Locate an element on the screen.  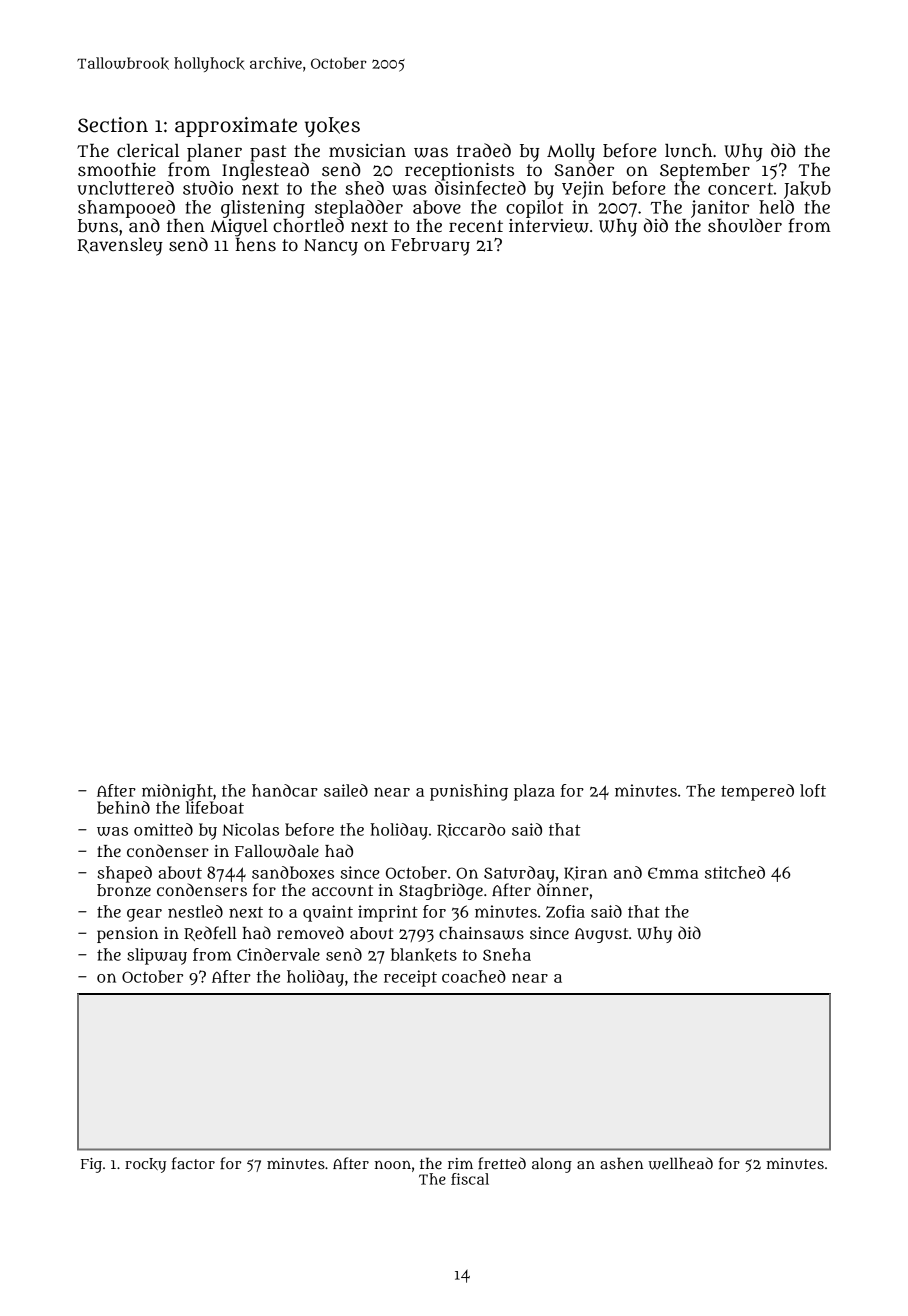
lunch is located at coordinates (688, 151).
